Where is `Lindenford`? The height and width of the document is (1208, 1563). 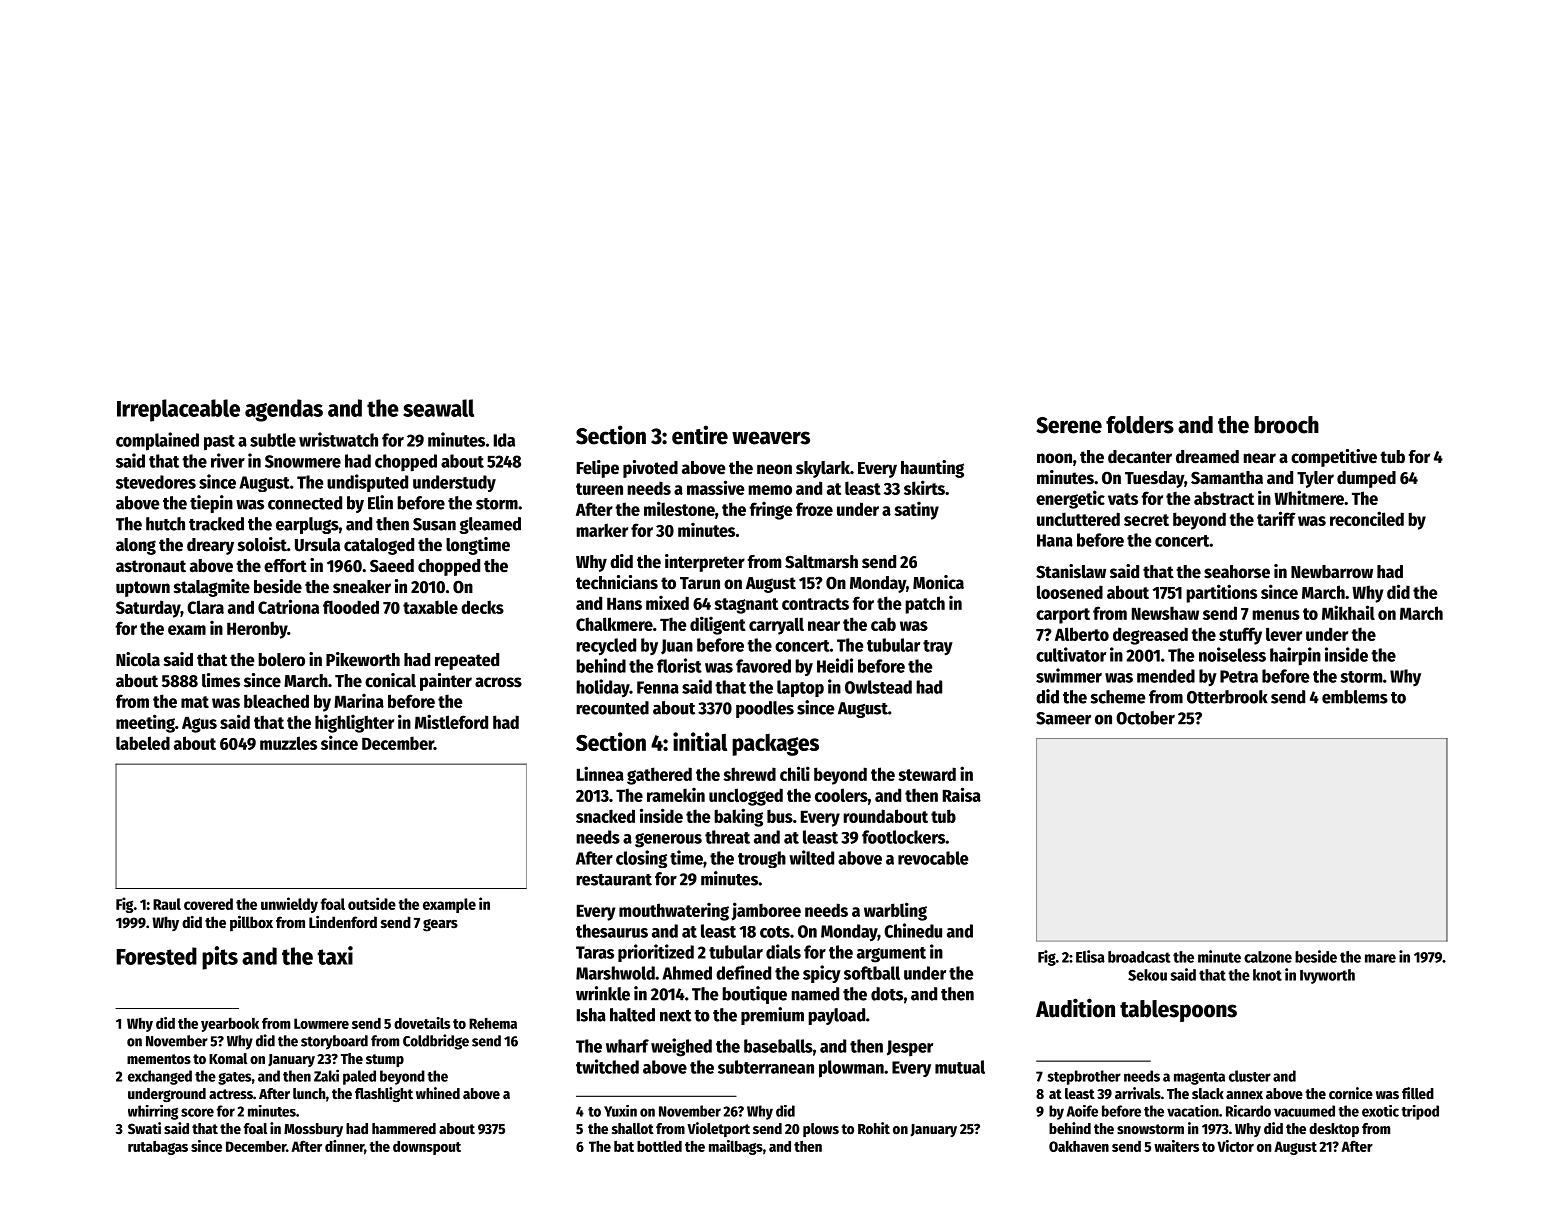 Lindenford is located at coordinates (343, 922).
